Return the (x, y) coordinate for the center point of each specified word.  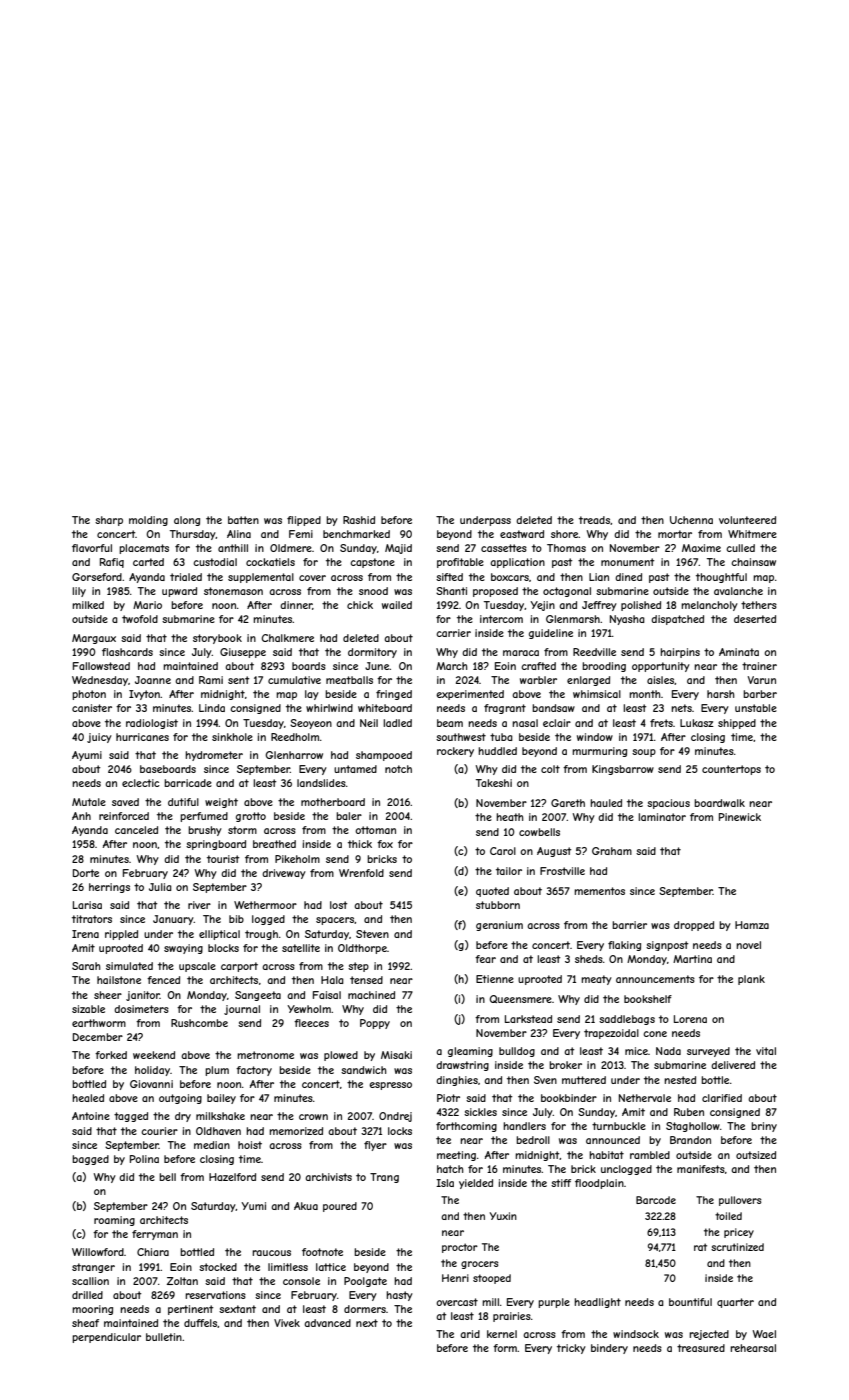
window (595, 737)
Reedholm (295, 737)
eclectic (141, 783)
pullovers (740, 1201)
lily (79, 592)
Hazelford (232, 1177)
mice (636, 1051)
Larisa (87, 905)
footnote (322, 1252)
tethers (759, 605)
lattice (331, 1267)
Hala (332, 980)
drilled (87, 1295)
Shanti (451, 591)
